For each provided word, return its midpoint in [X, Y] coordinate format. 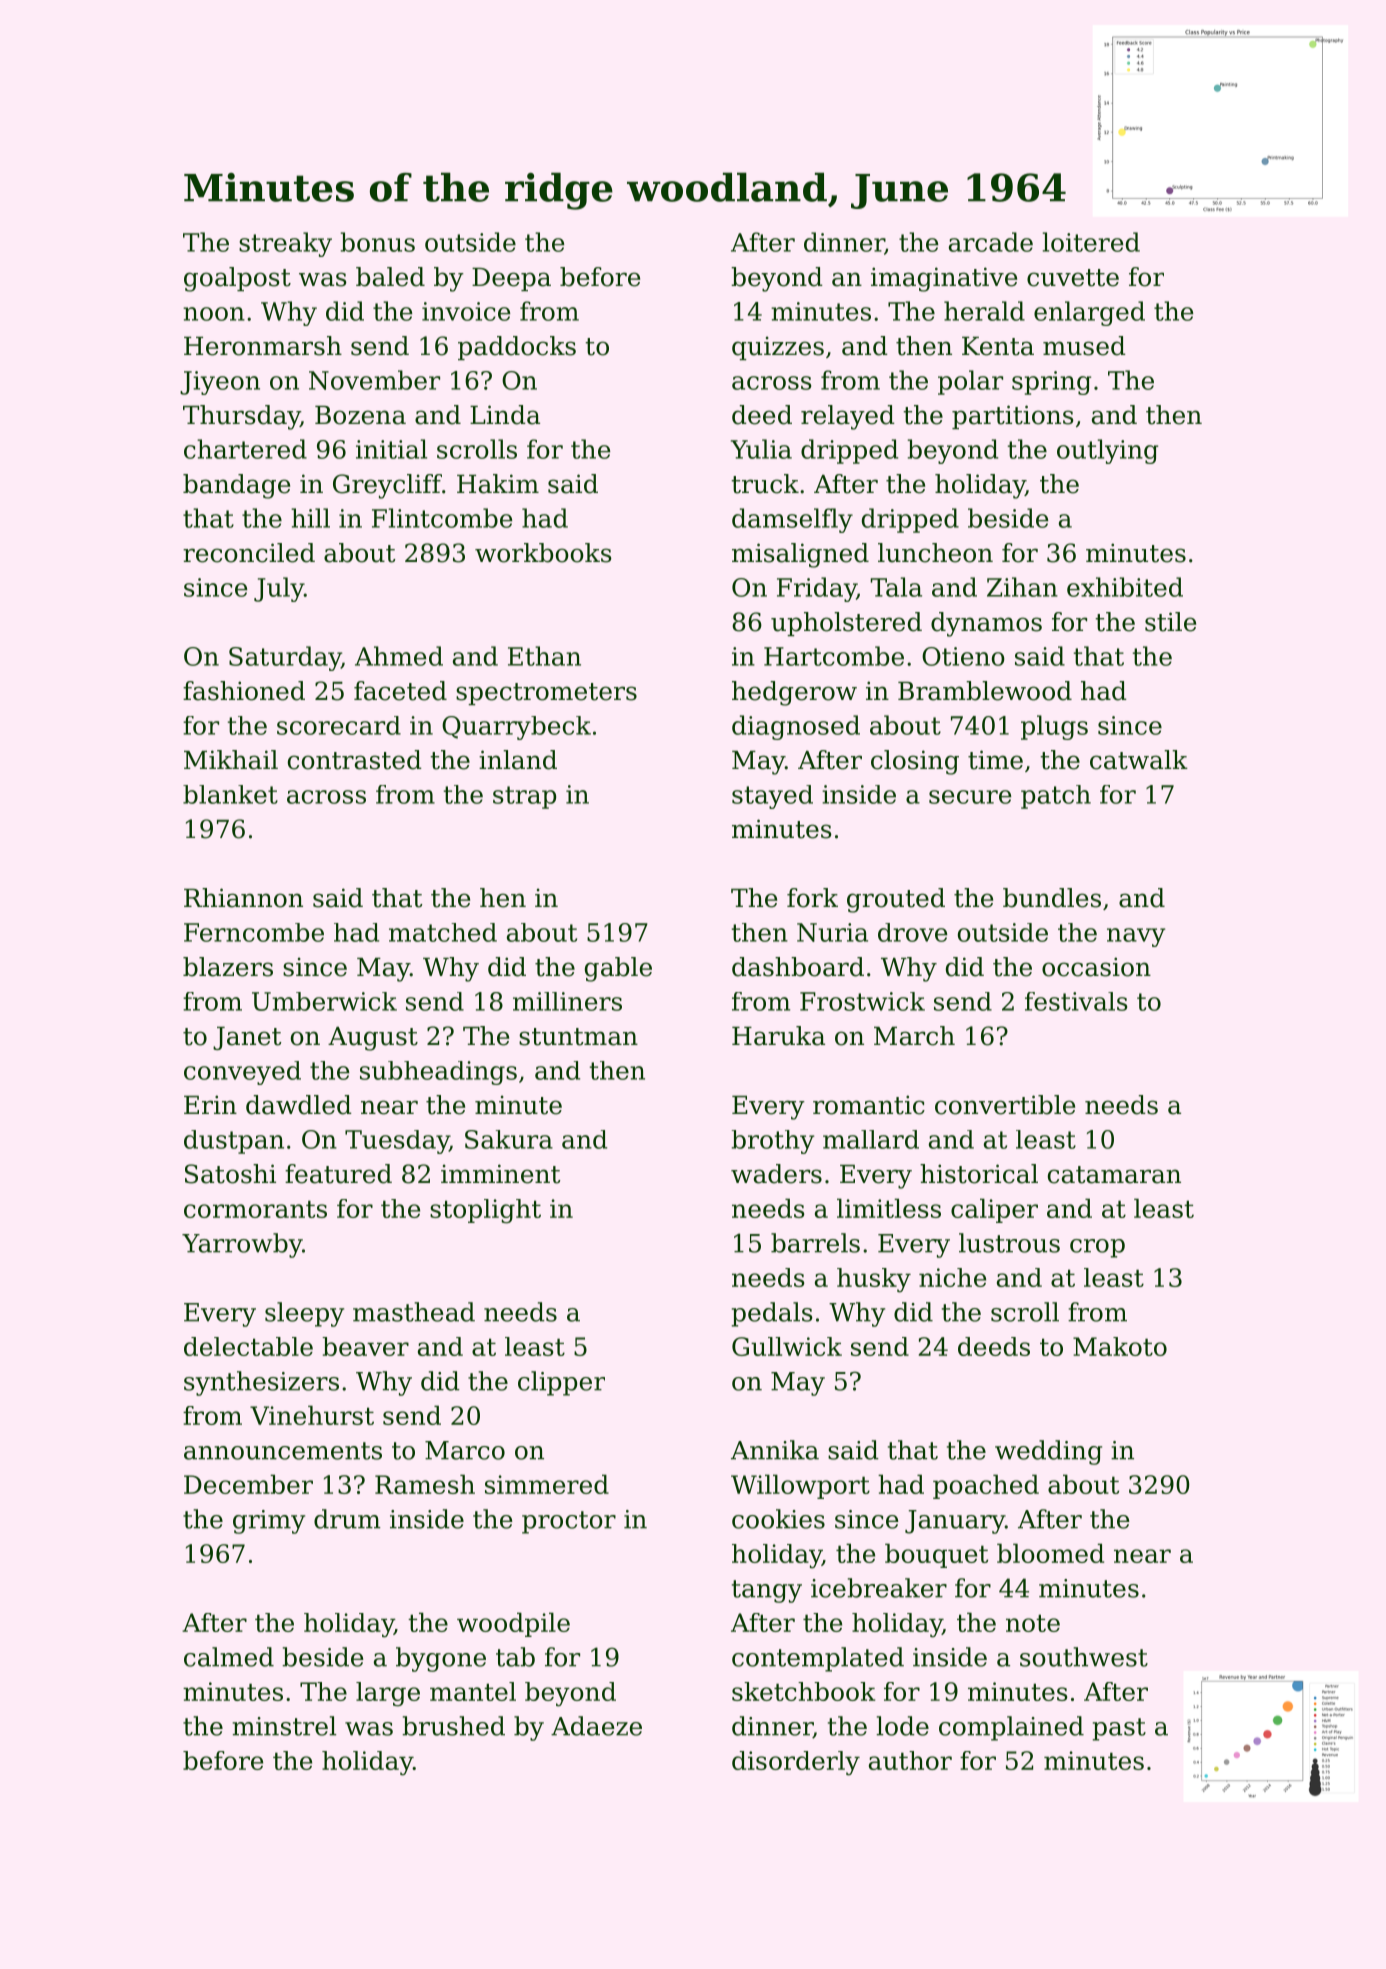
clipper [561, 1383]
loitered [1091, 242]
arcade [991, 242]
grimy [269, 1522]
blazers [228, 967]
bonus [378, 242]
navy [1136, 937]
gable [618, 969]
